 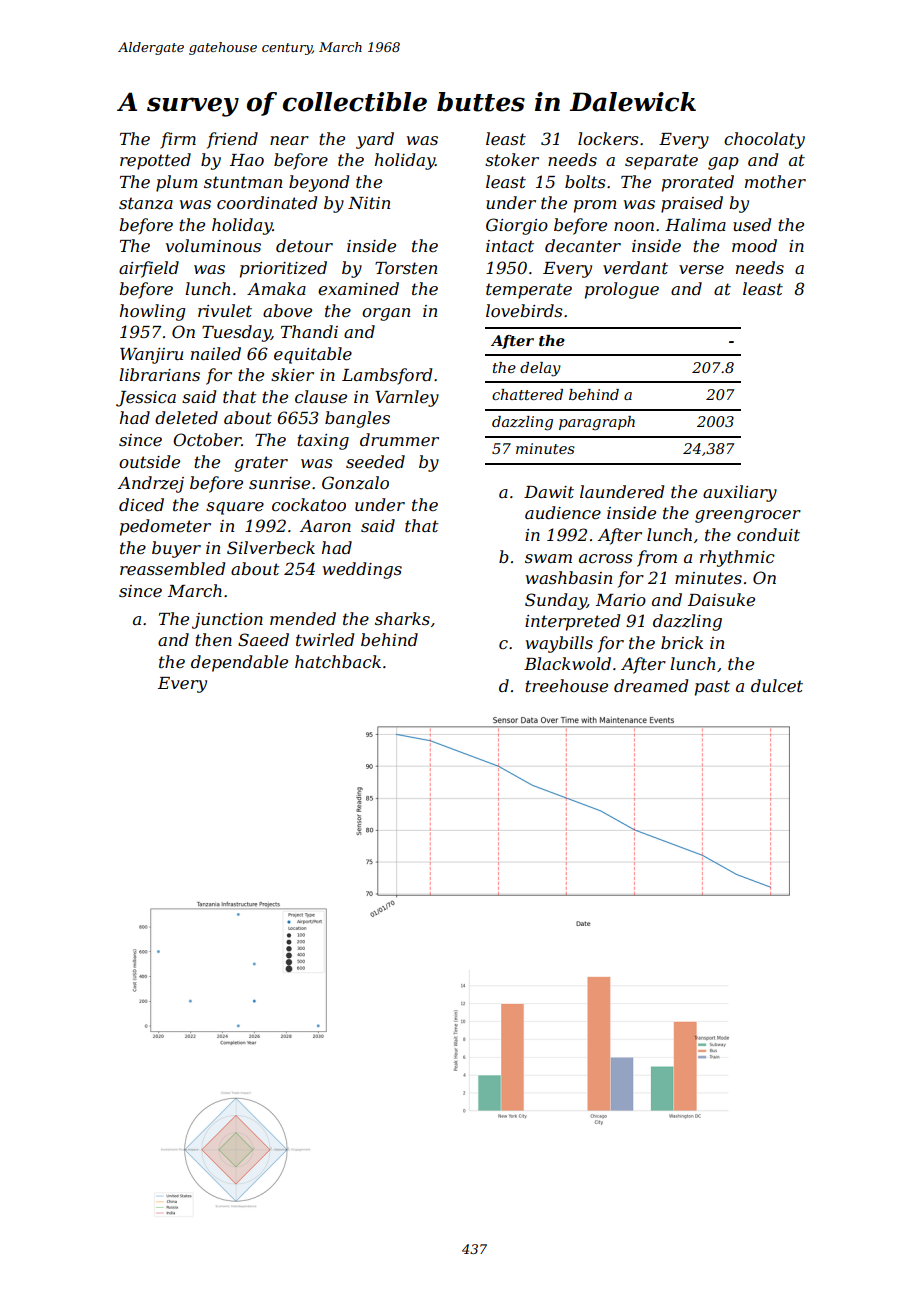 What do you see at coordinates (692, 204) in the image?
I see `praised` at bounding box center [692, 204].
